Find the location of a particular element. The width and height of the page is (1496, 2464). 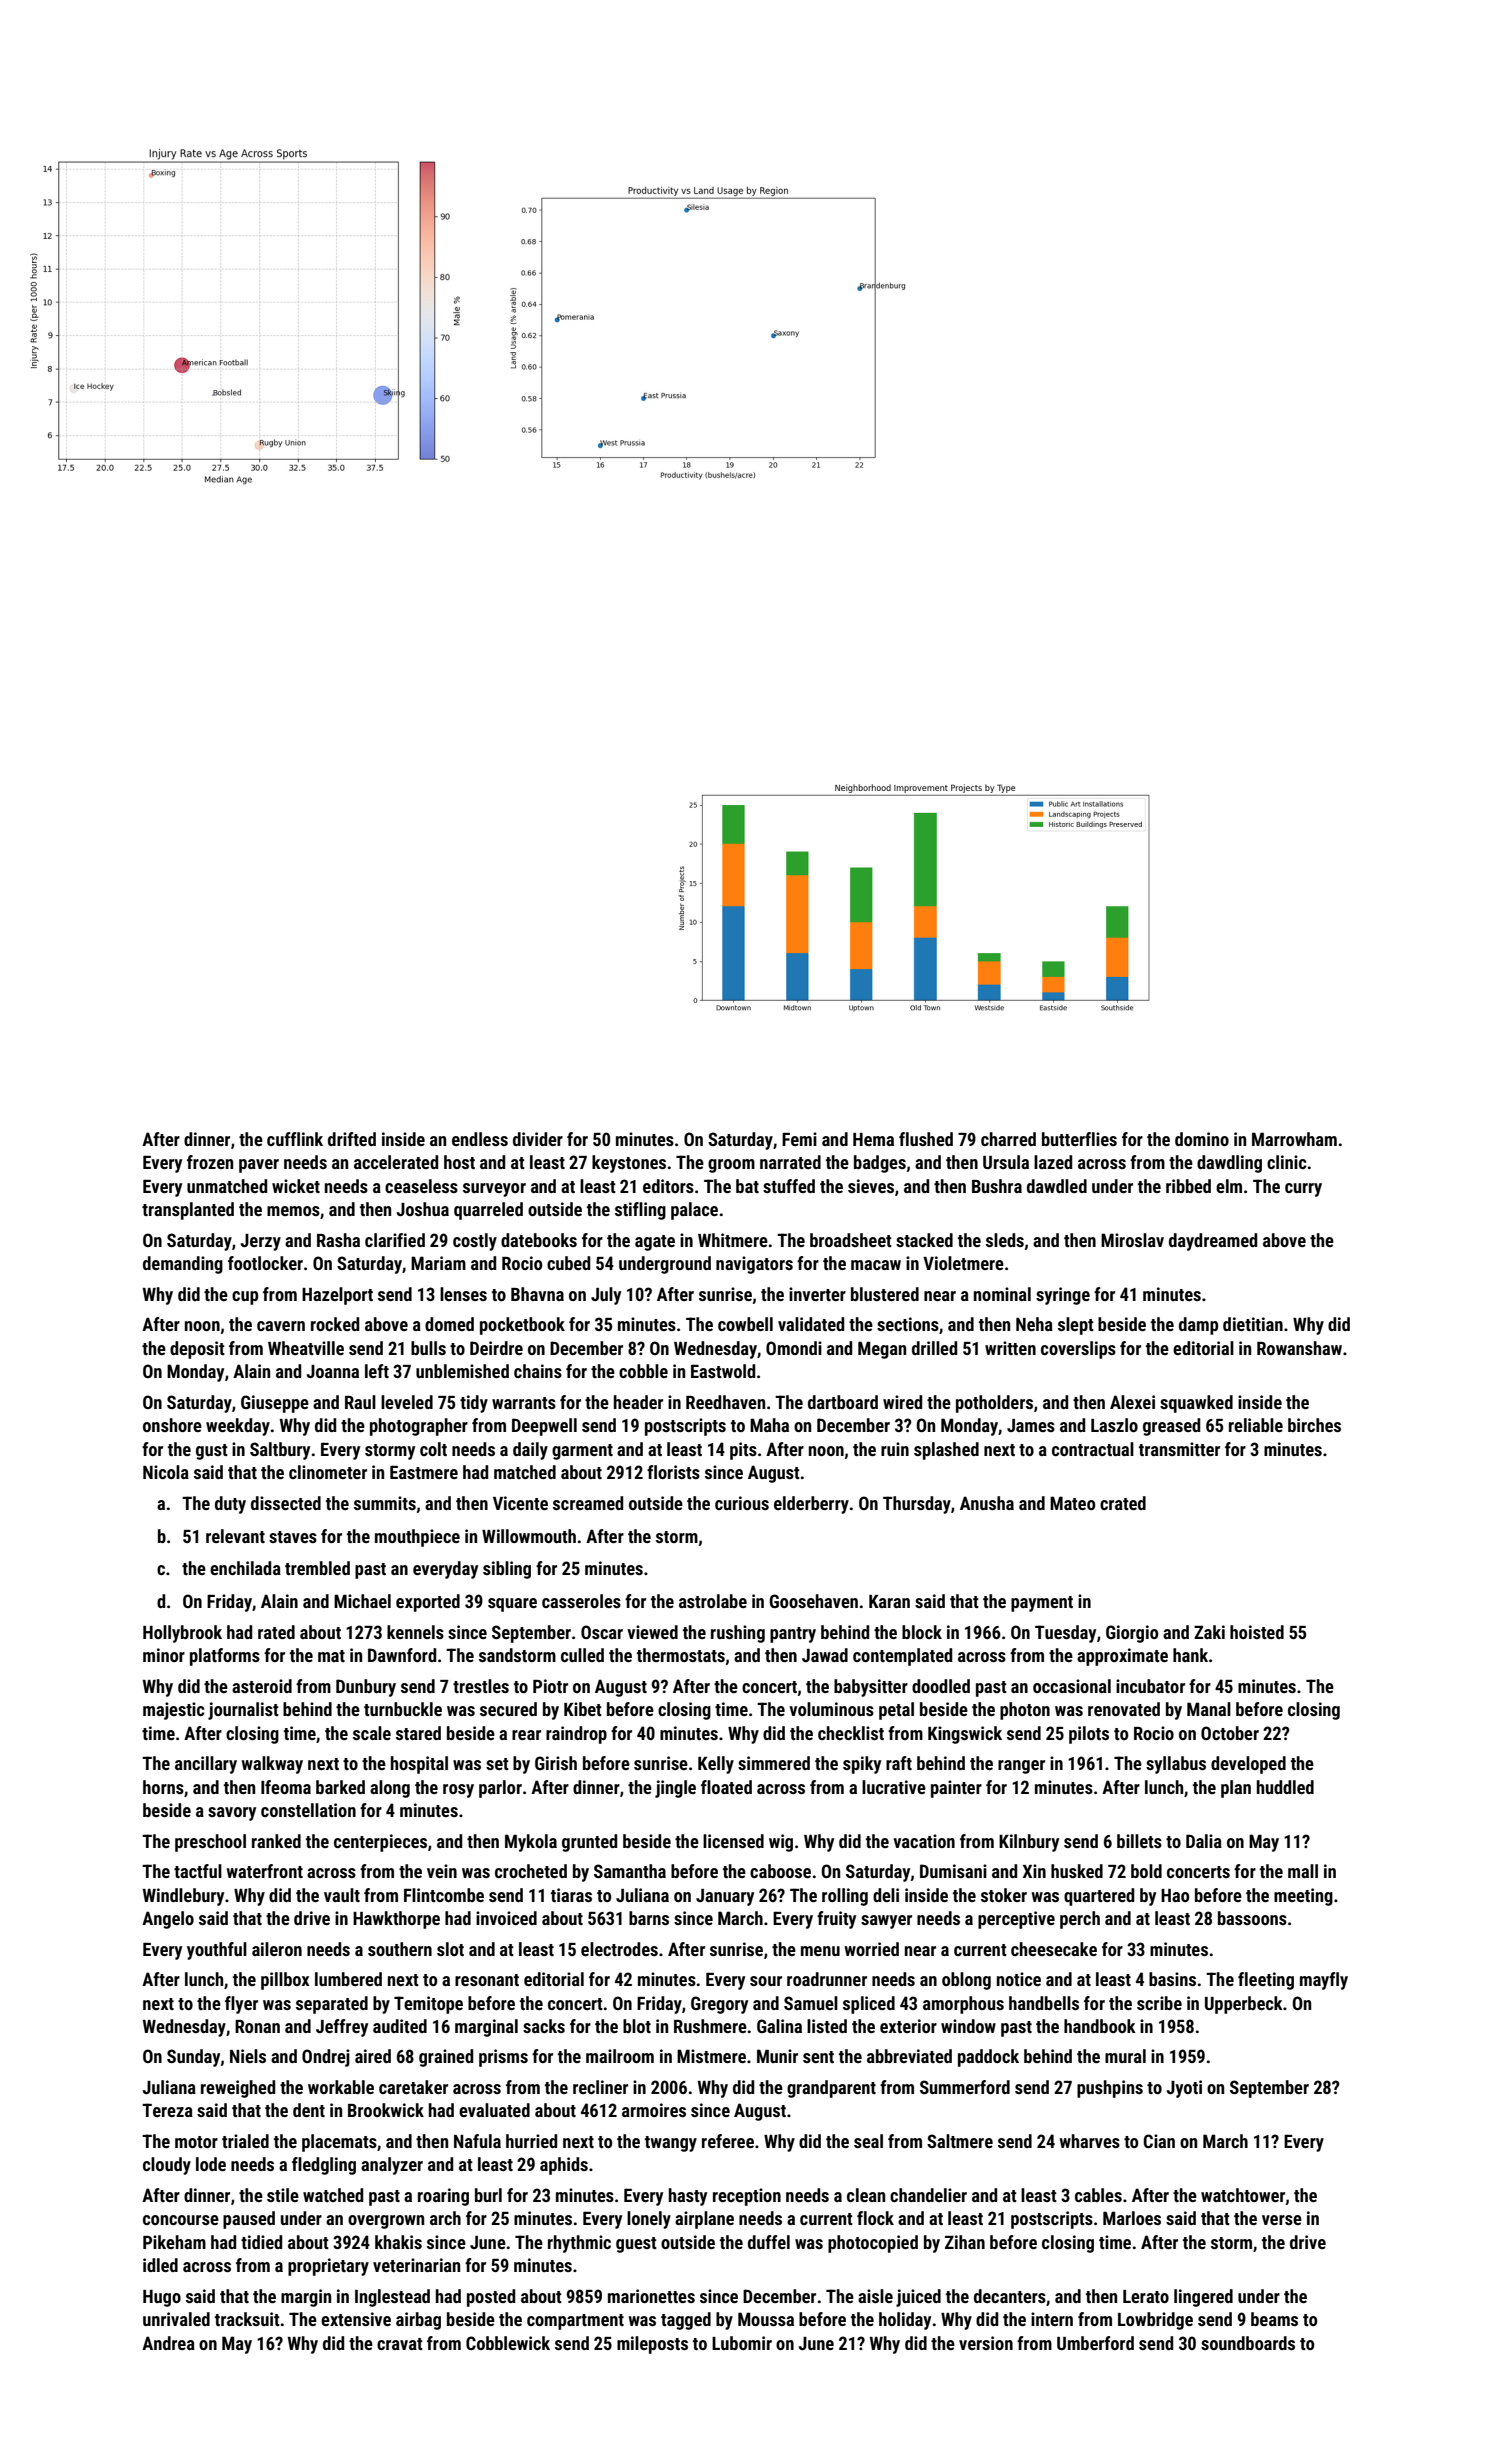

Rowanshaw is located at coordinates (1299, 1348).
